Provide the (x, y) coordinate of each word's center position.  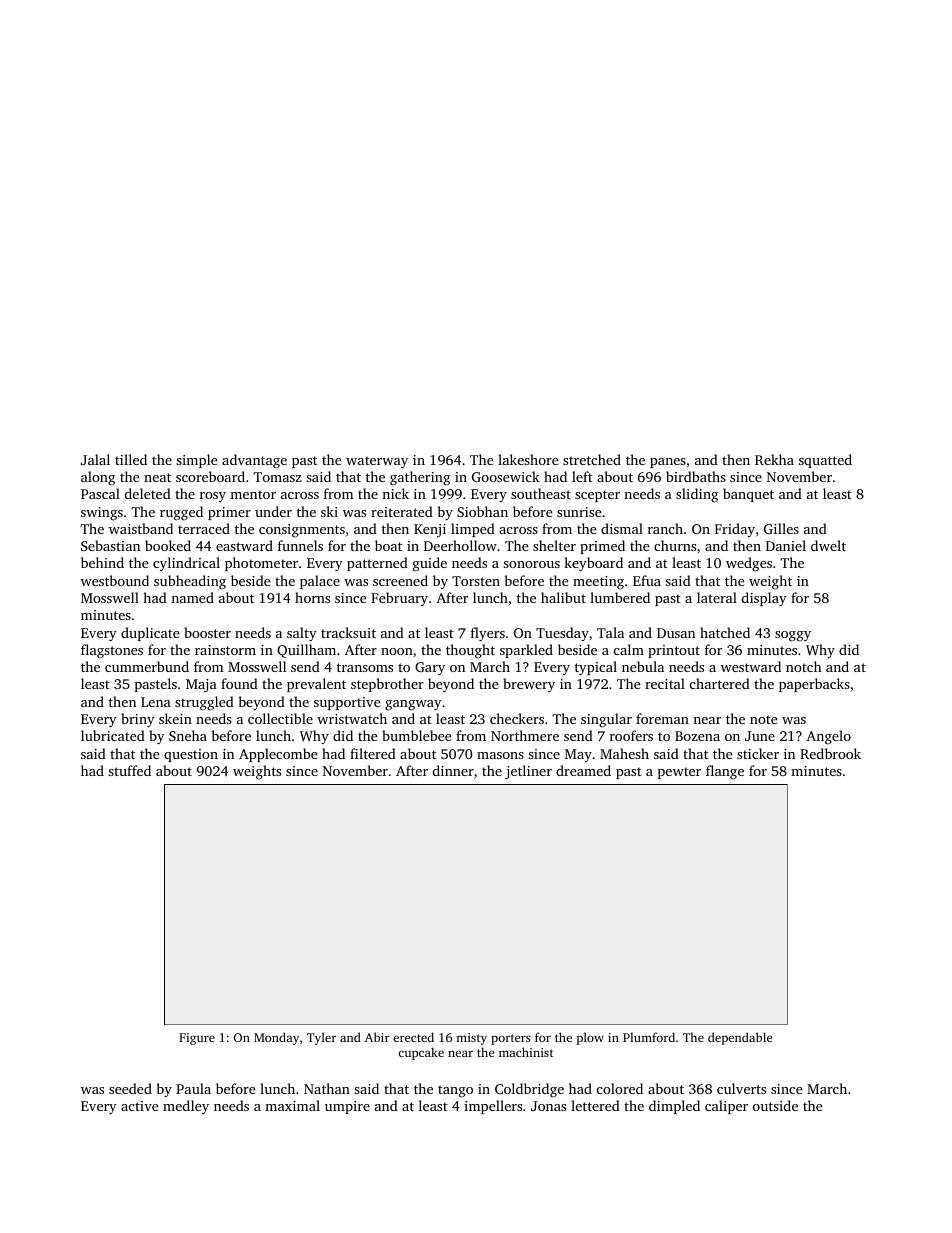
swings (102, 514)
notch (804, 666)
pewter (679, 773)
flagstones (112, 651)
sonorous (531, 564)
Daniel (786, 545)
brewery (529, 685)
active (140, 1106)
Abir (377, 1037)
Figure (197, 1039)
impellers (493, 1107)
